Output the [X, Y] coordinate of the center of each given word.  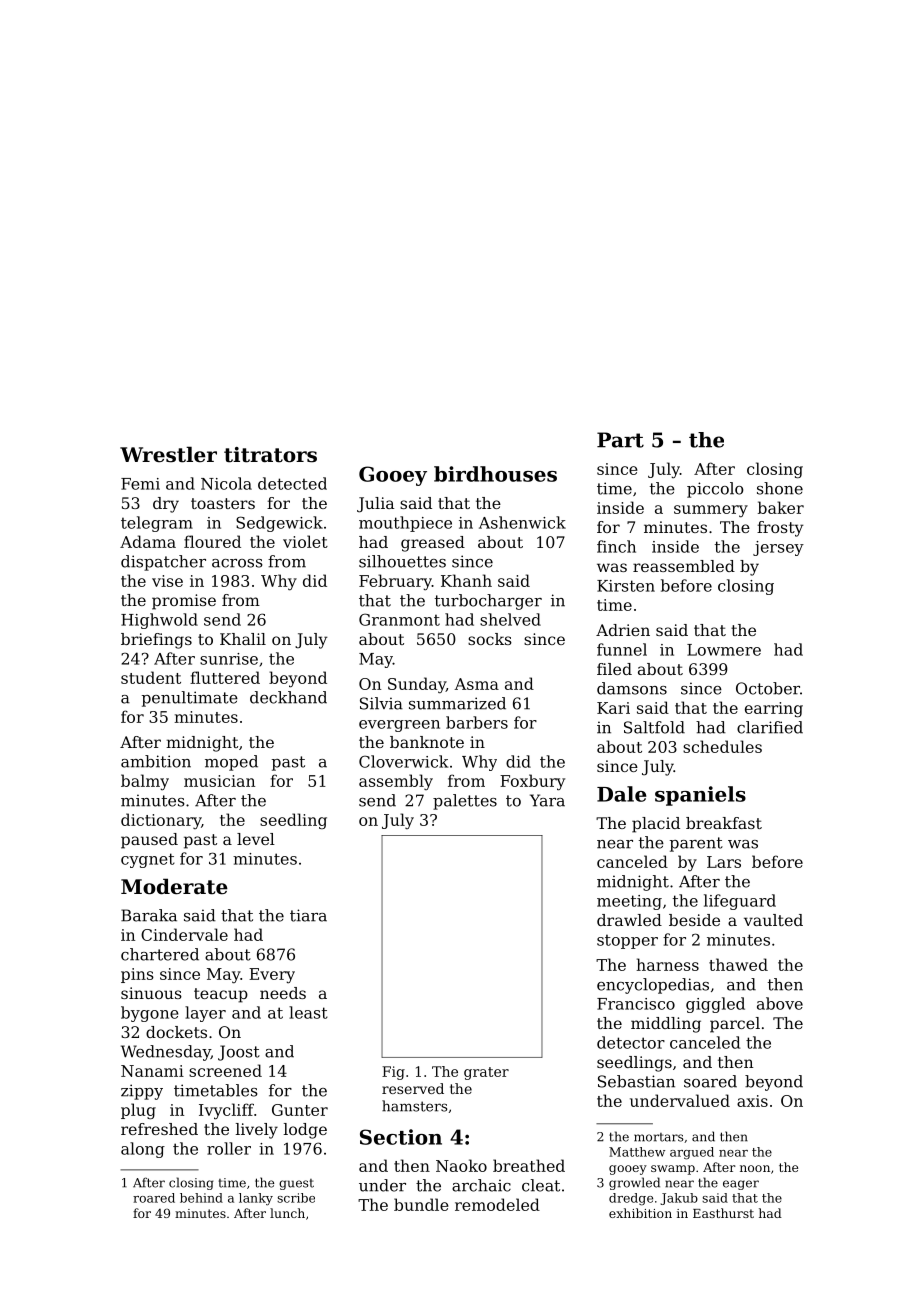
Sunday [417, 685]
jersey [778, 548]
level [256, 839]
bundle [421, 1204]
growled [634, 1183]
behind [201, 1198]
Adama [148, 541]
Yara [547, 800]
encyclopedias [653, 986]
